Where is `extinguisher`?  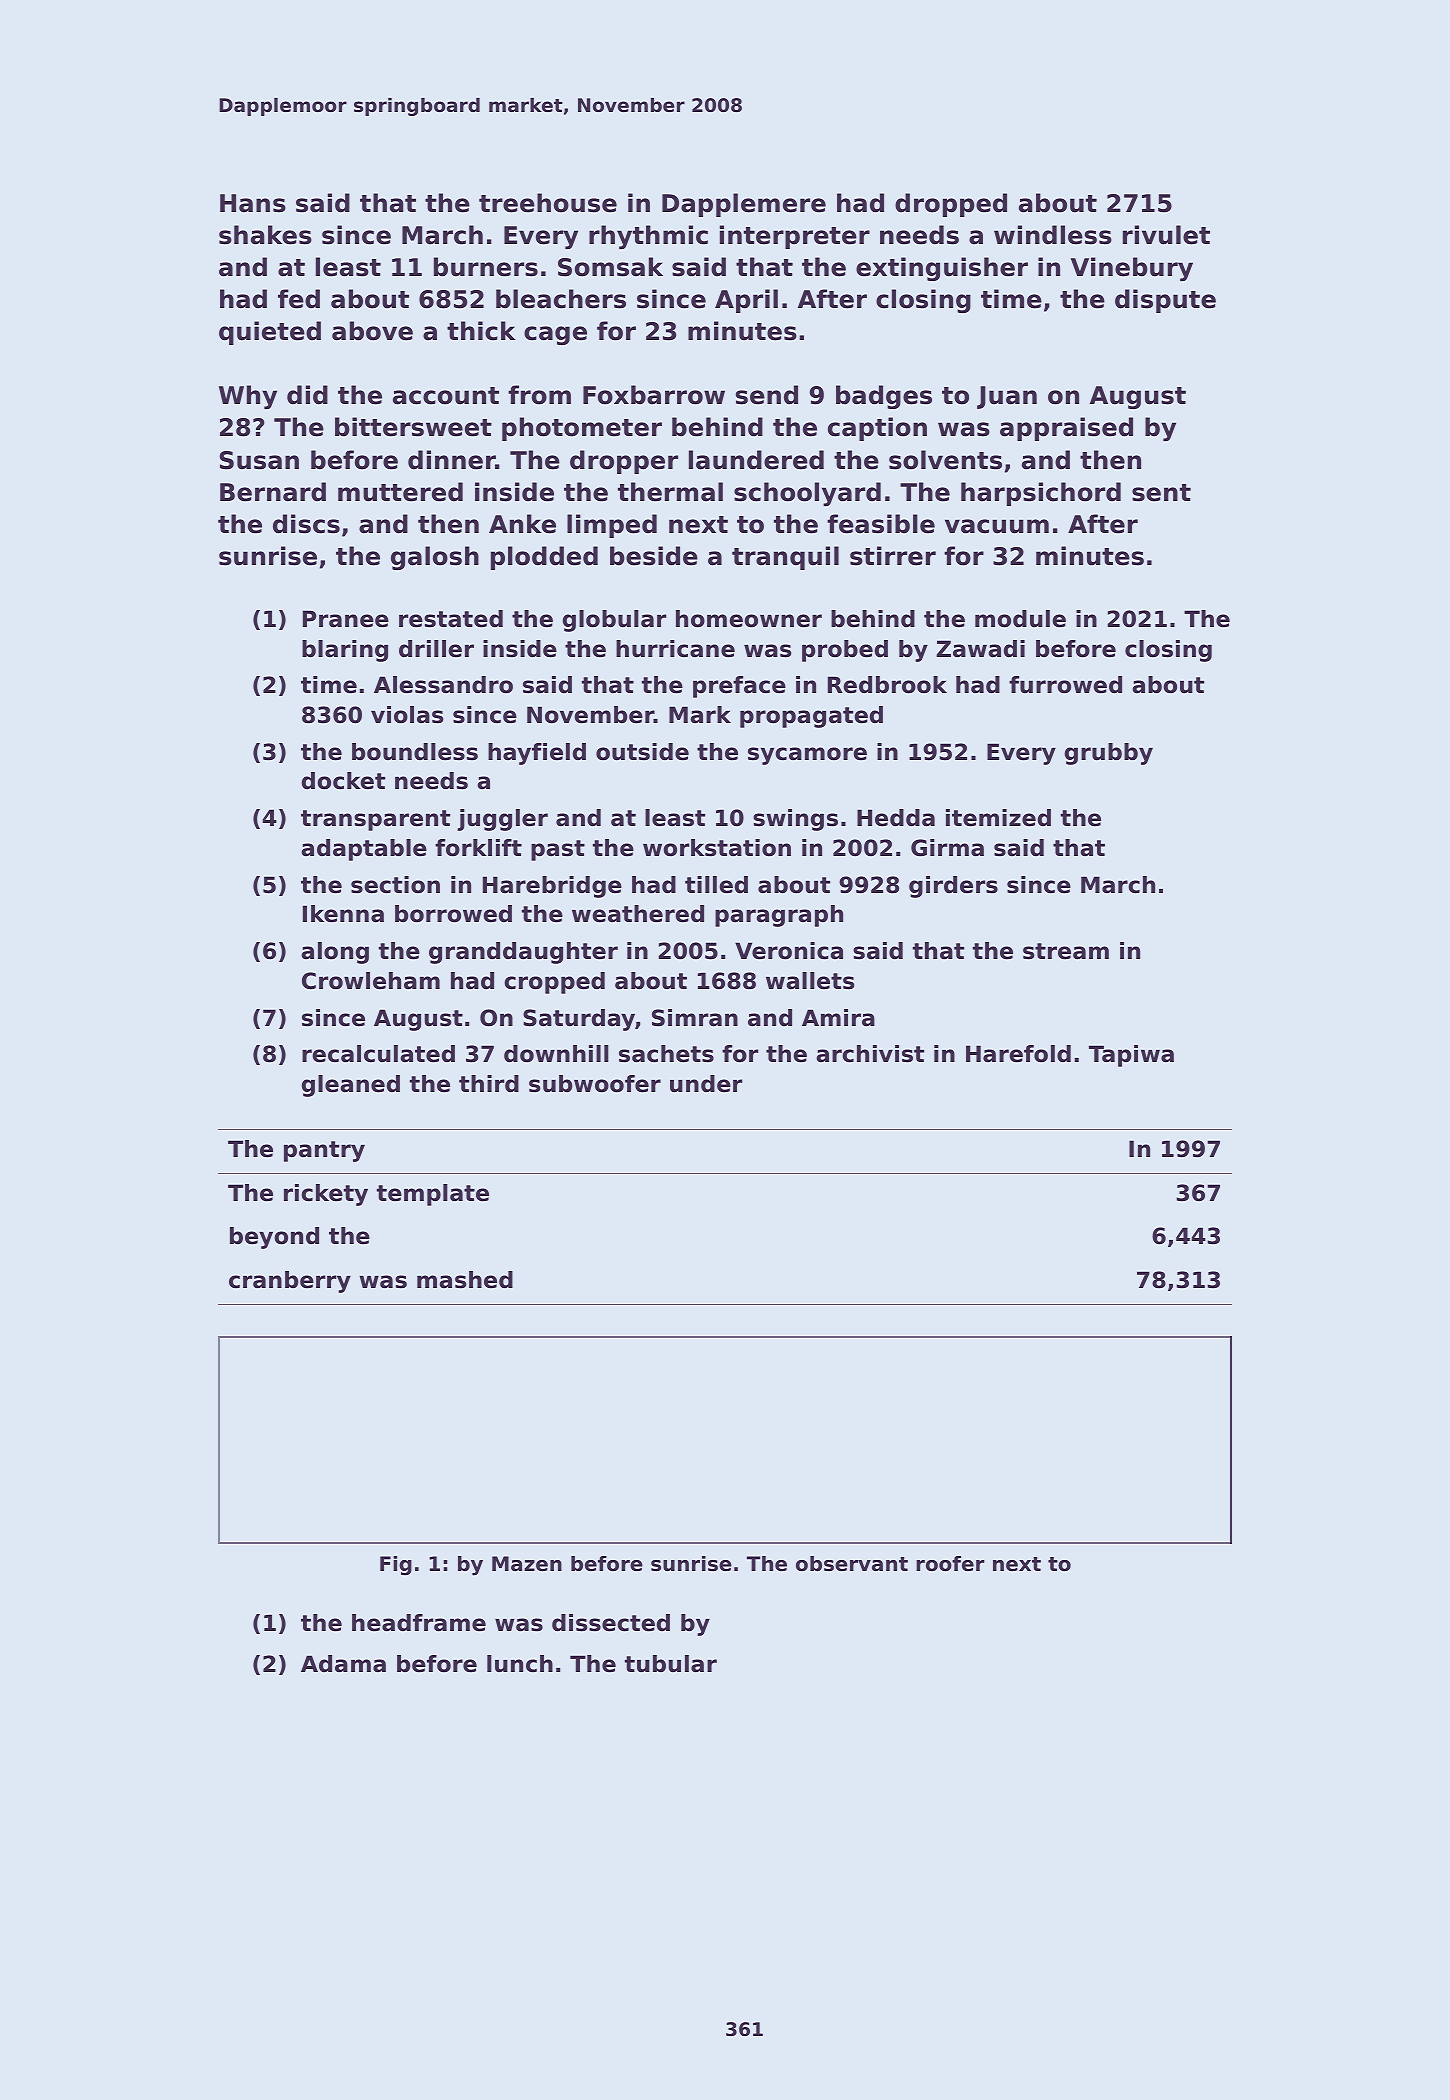
extinguisher is located at coordinates (942, 269).
